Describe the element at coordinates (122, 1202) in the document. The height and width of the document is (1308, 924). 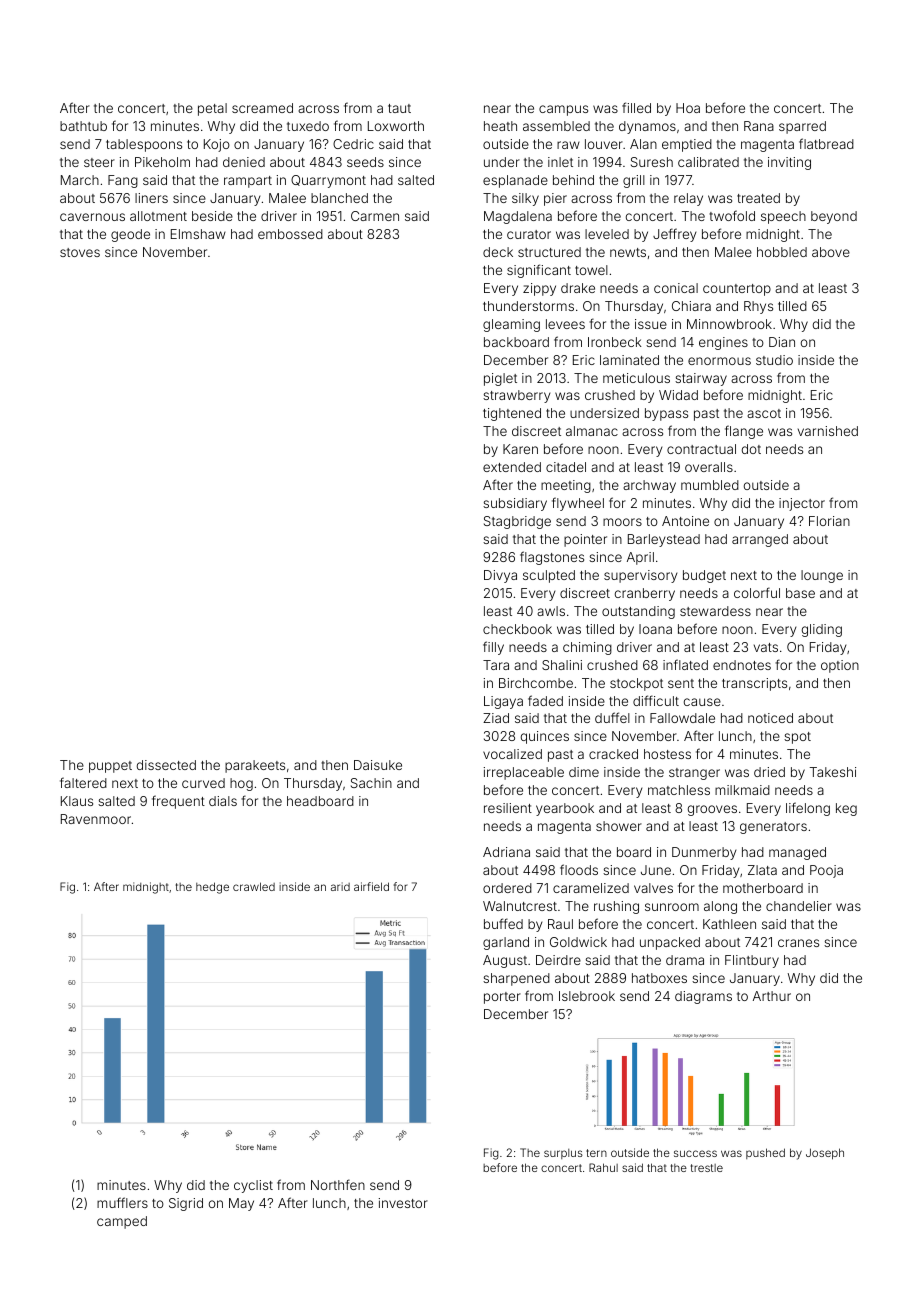
I see `mufflers` at that location.
